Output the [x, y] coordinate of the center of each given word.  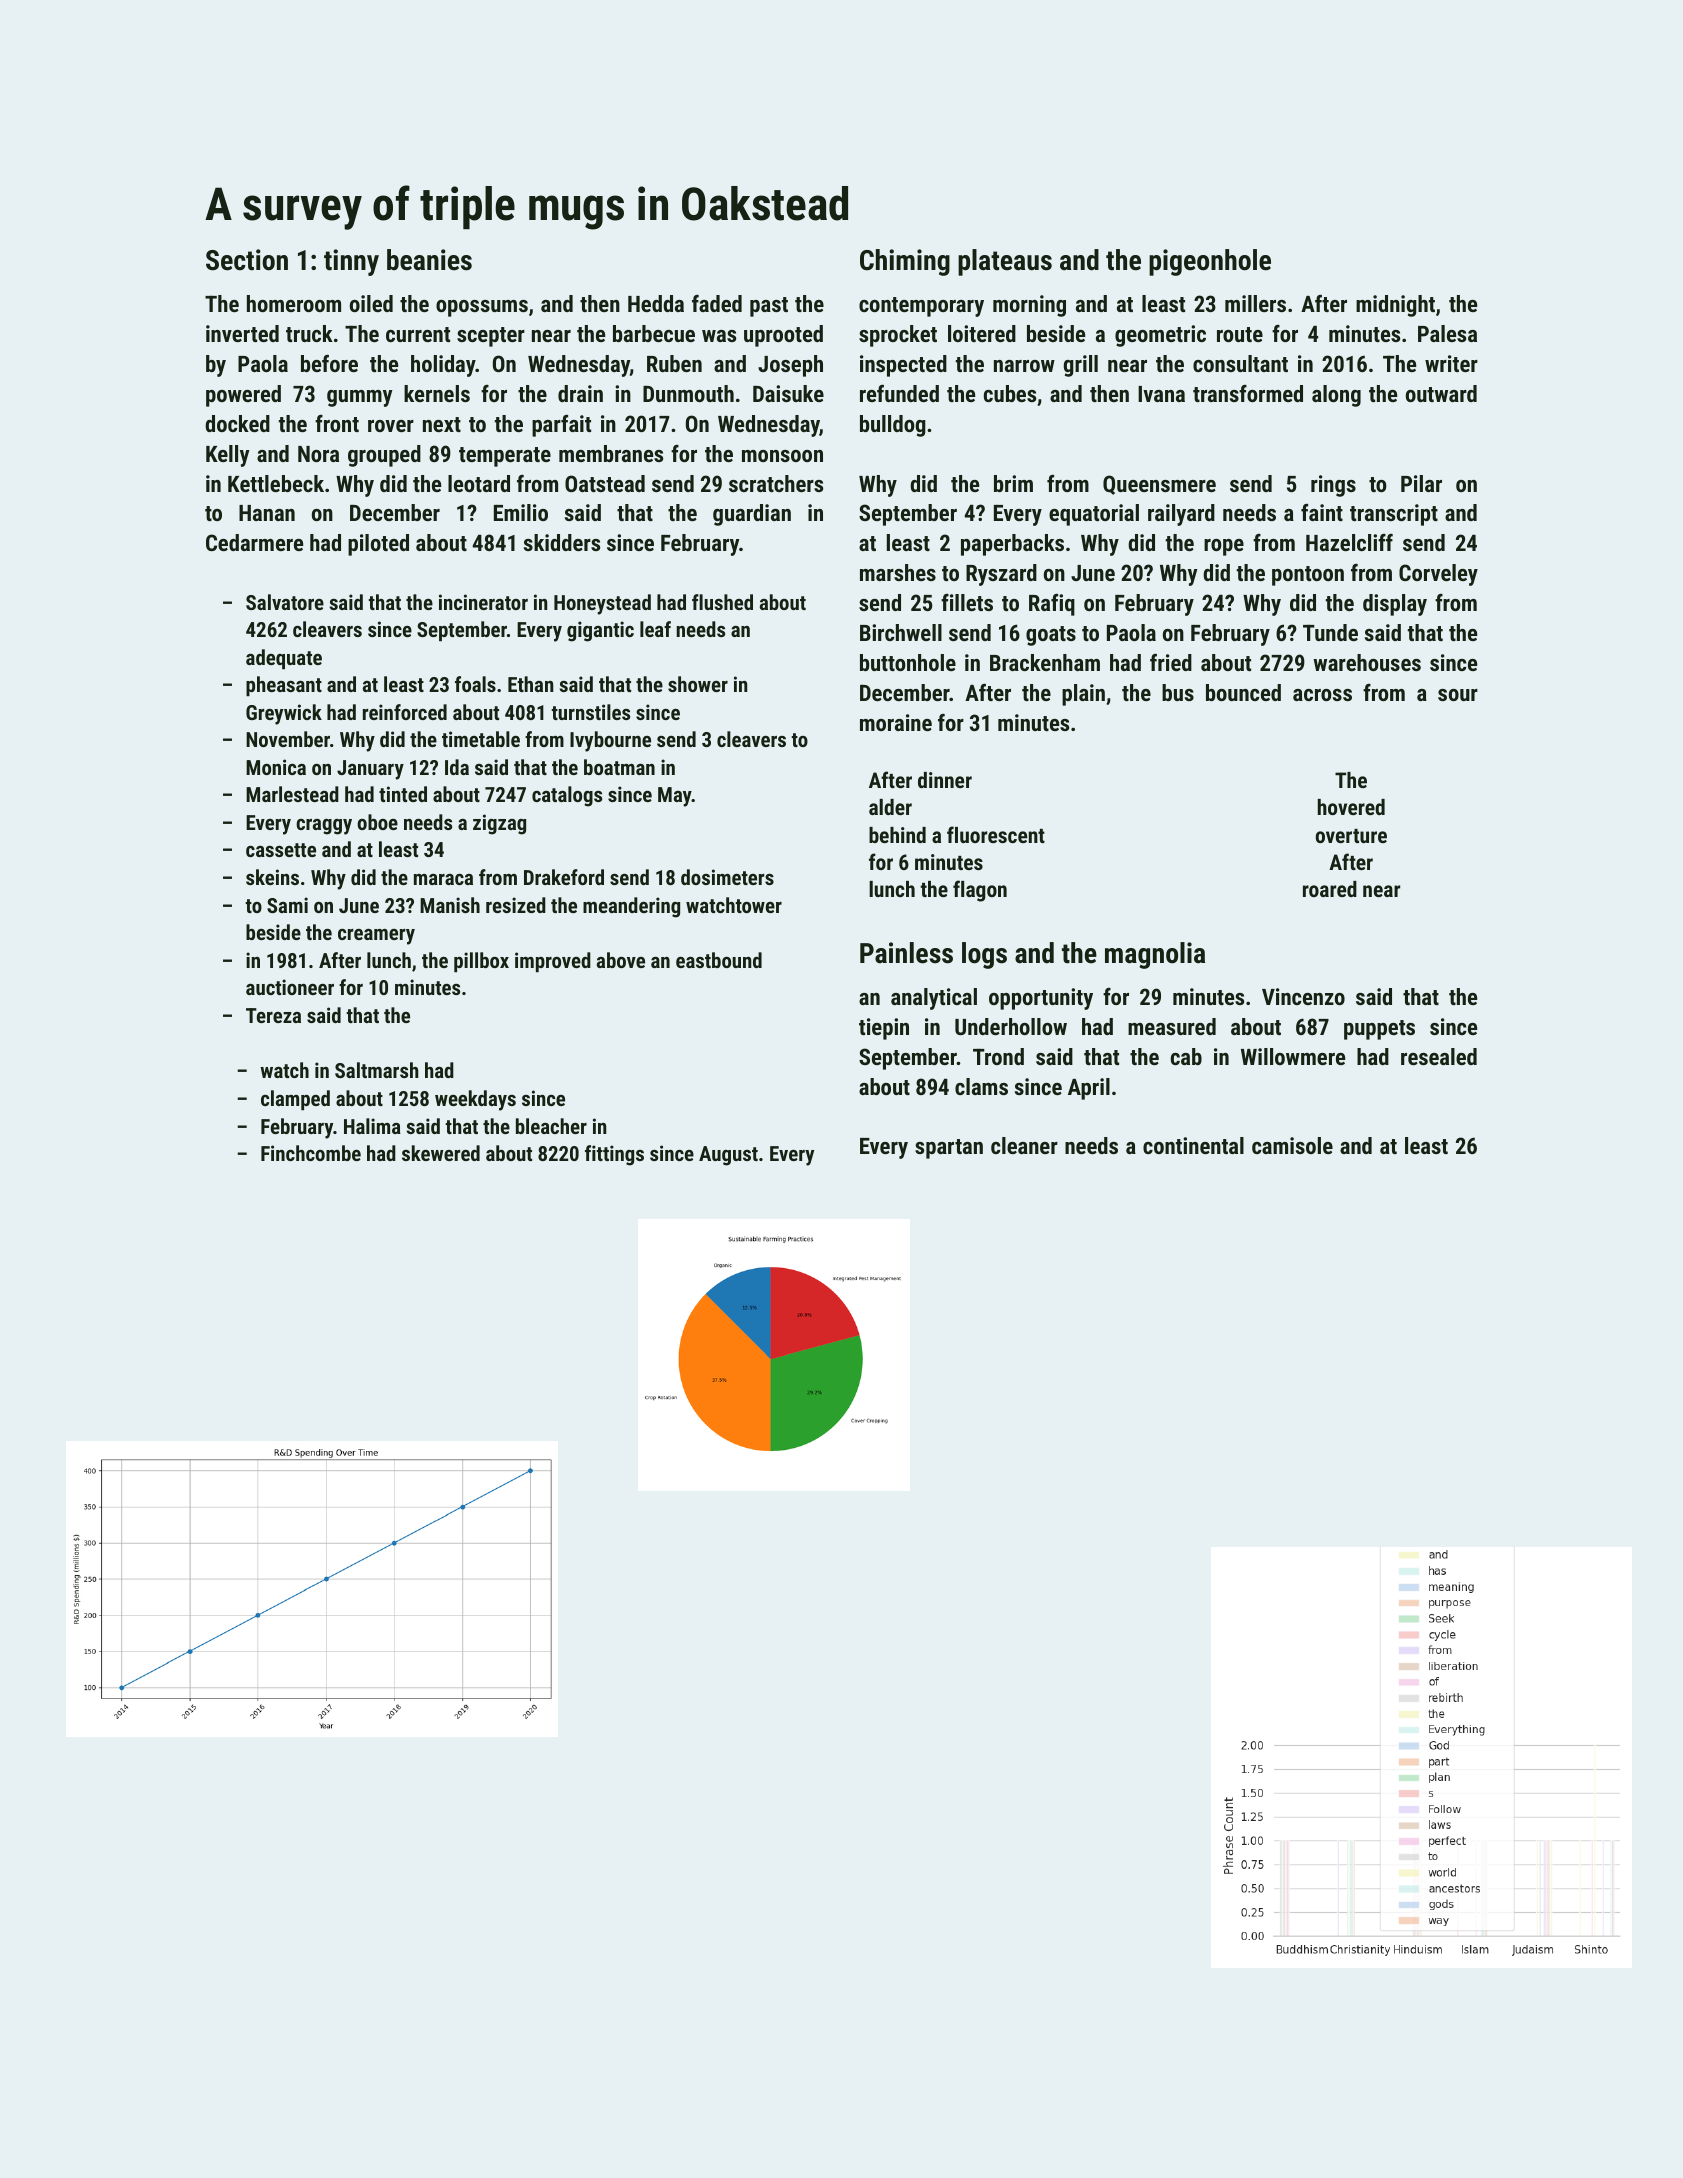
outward [1441, 393]
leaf [655, 629]
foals [475, 684]
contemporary [921, 307]
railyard [1181, 515]
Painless [906, 953]
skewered [441, 1153]
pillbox [481, 962]
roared [1330, 889]
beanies [429, 260]
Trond [998, 1056]
